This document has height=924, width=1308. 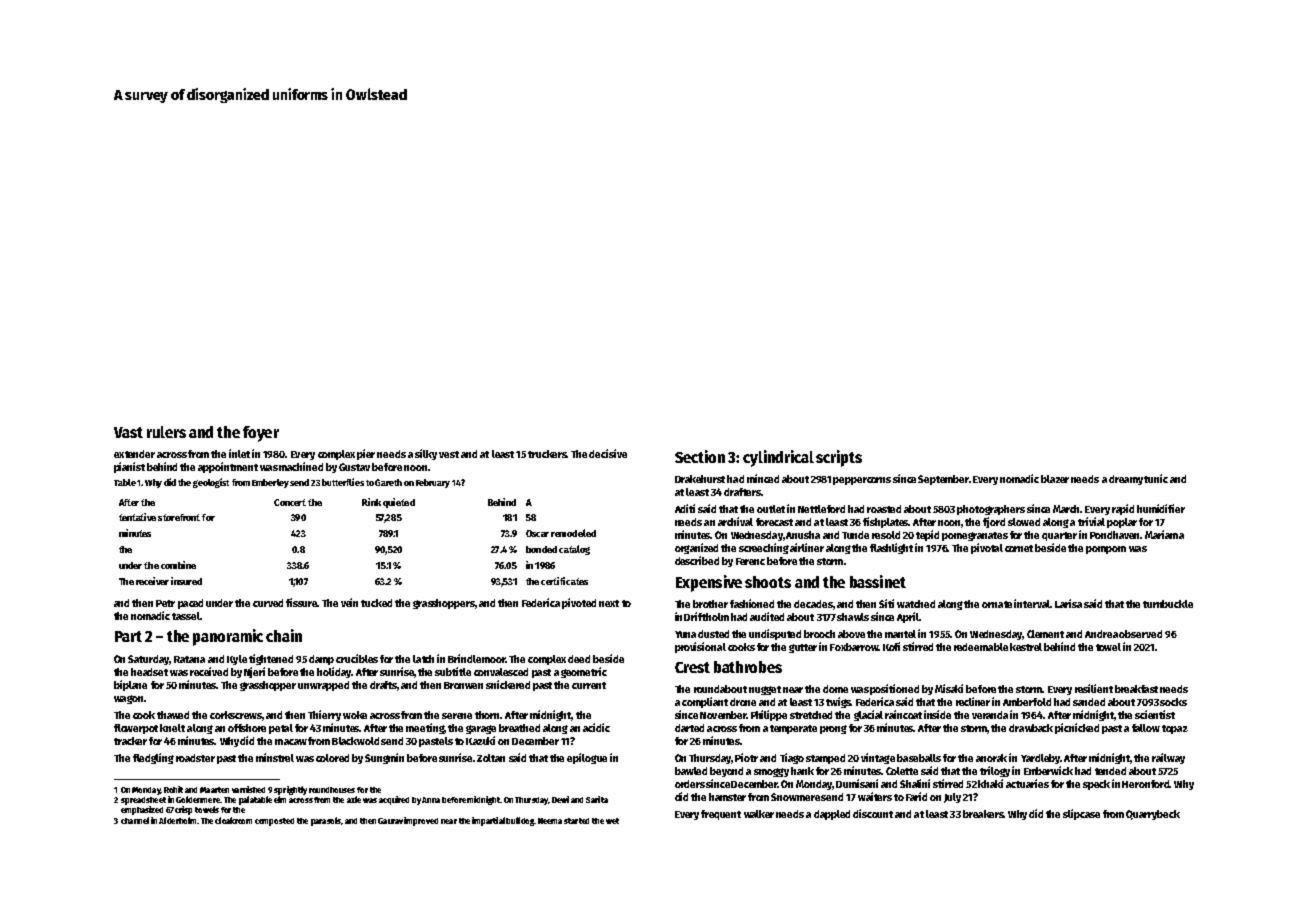 What do you see at coordinates (803, 535) in the document?
I see `Anusha` at bounding box center [803, 535].
